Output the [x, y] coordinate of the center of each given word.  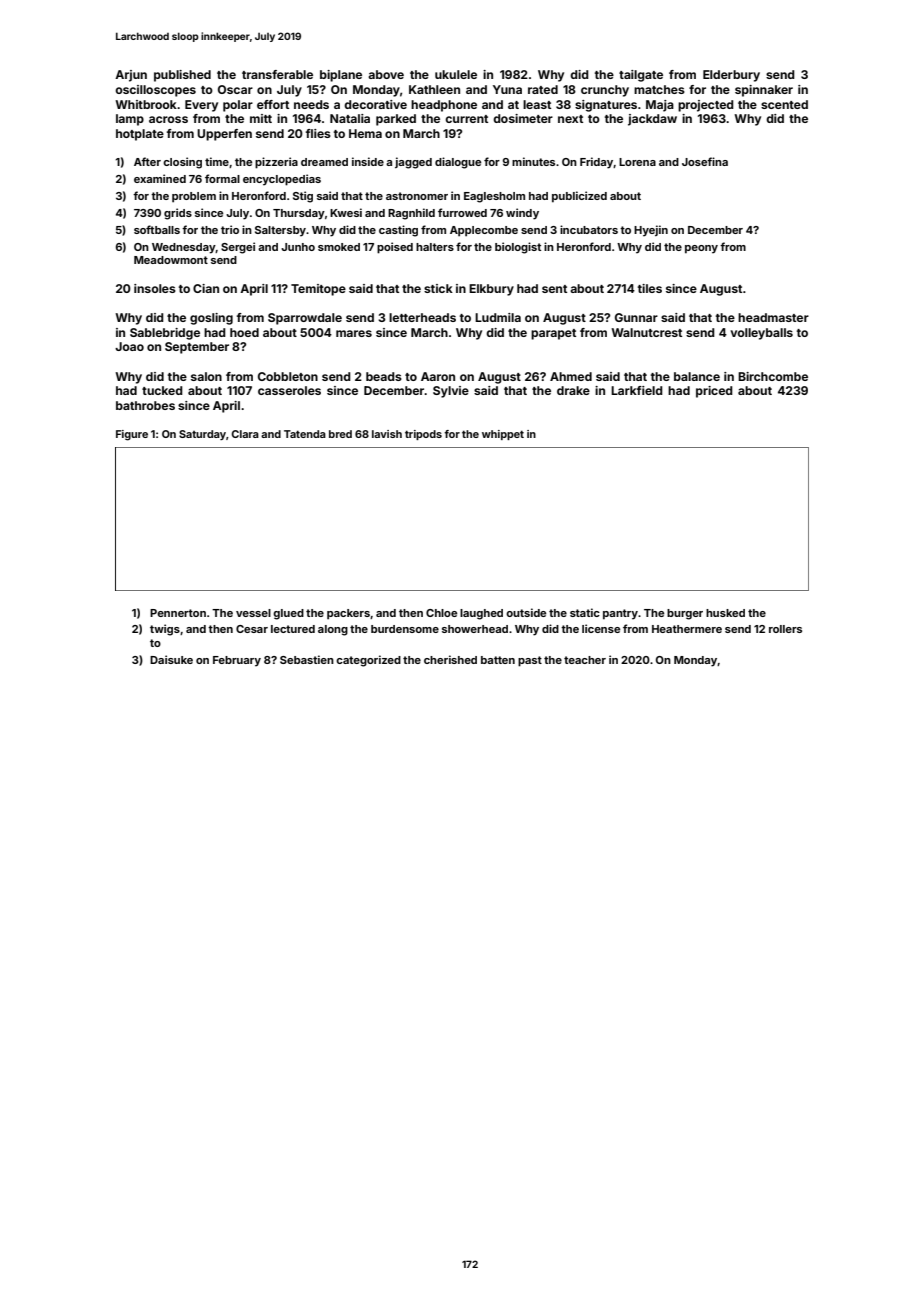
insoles [155, 288]
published [182, 76]
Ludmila [498, 317]
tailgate [641, 76]
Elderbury [731, 76]
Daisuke [171, 659]
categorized [368, 661]
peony [701, 249]
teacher [585, 660]
